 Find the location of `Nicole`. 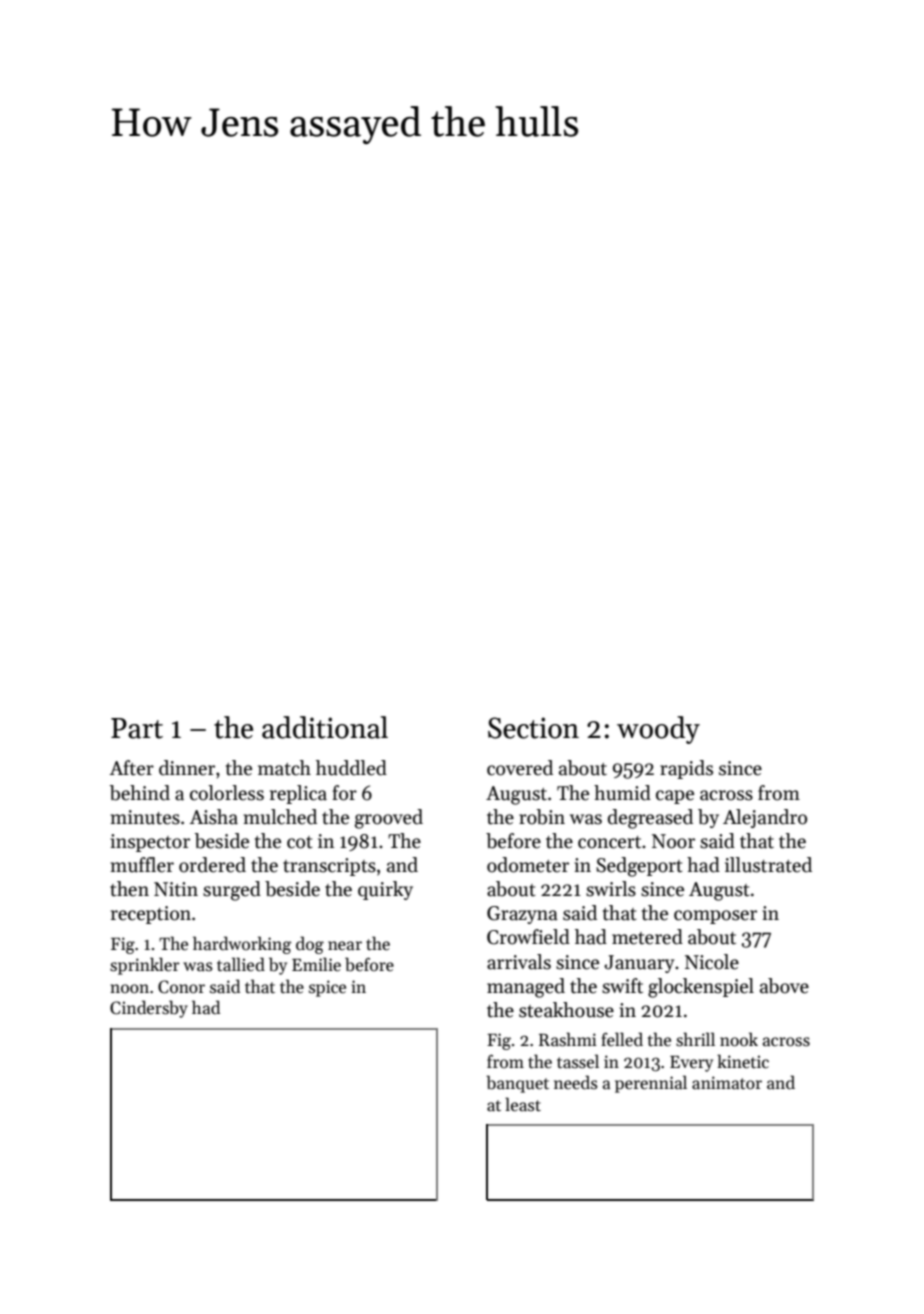

Nicole is located at coordinates (712, 962).
